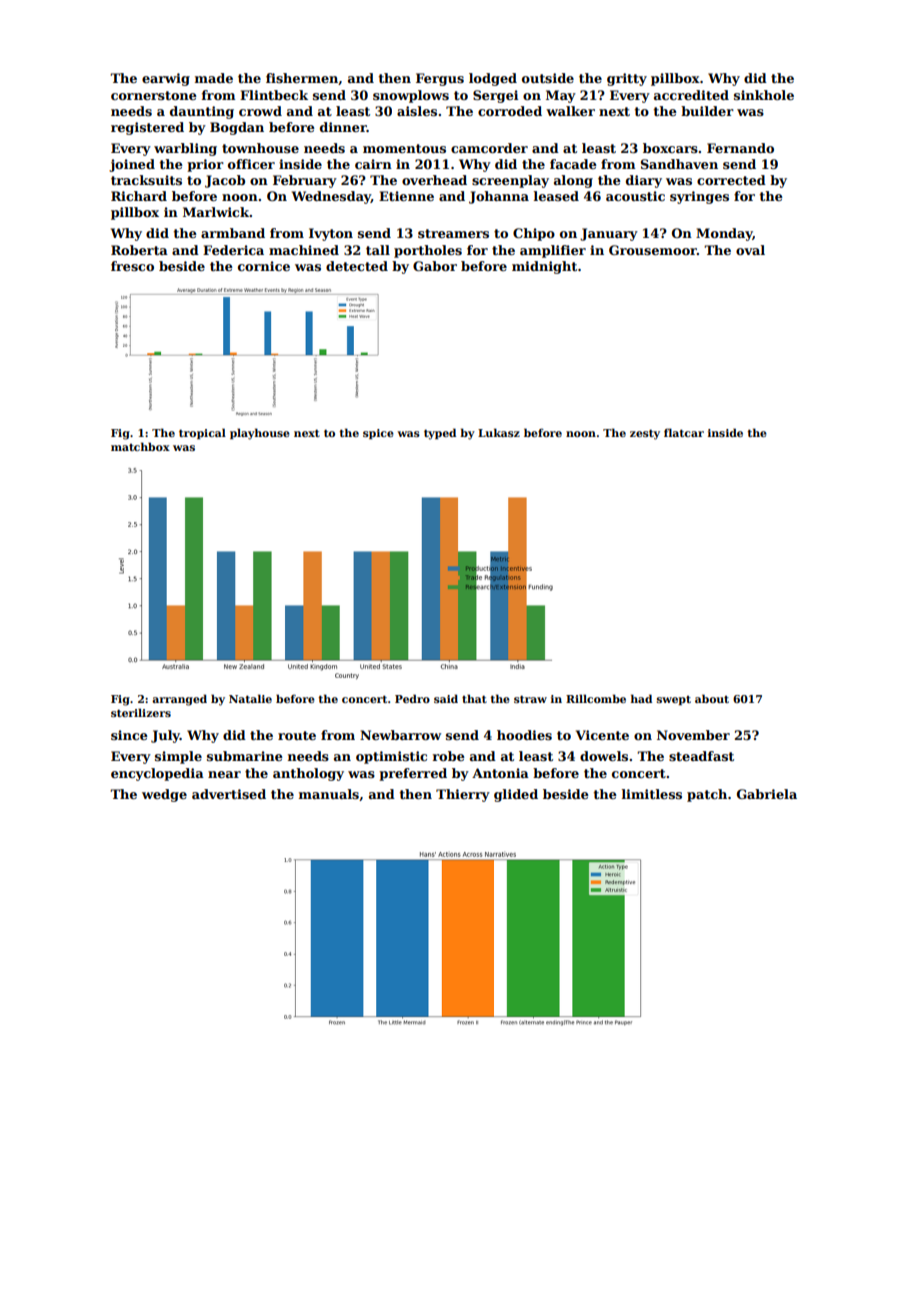 The width and height of the document is (924, 1308). Describe the element at coordinates (474, 698) in the document. I see `that` at that location.
